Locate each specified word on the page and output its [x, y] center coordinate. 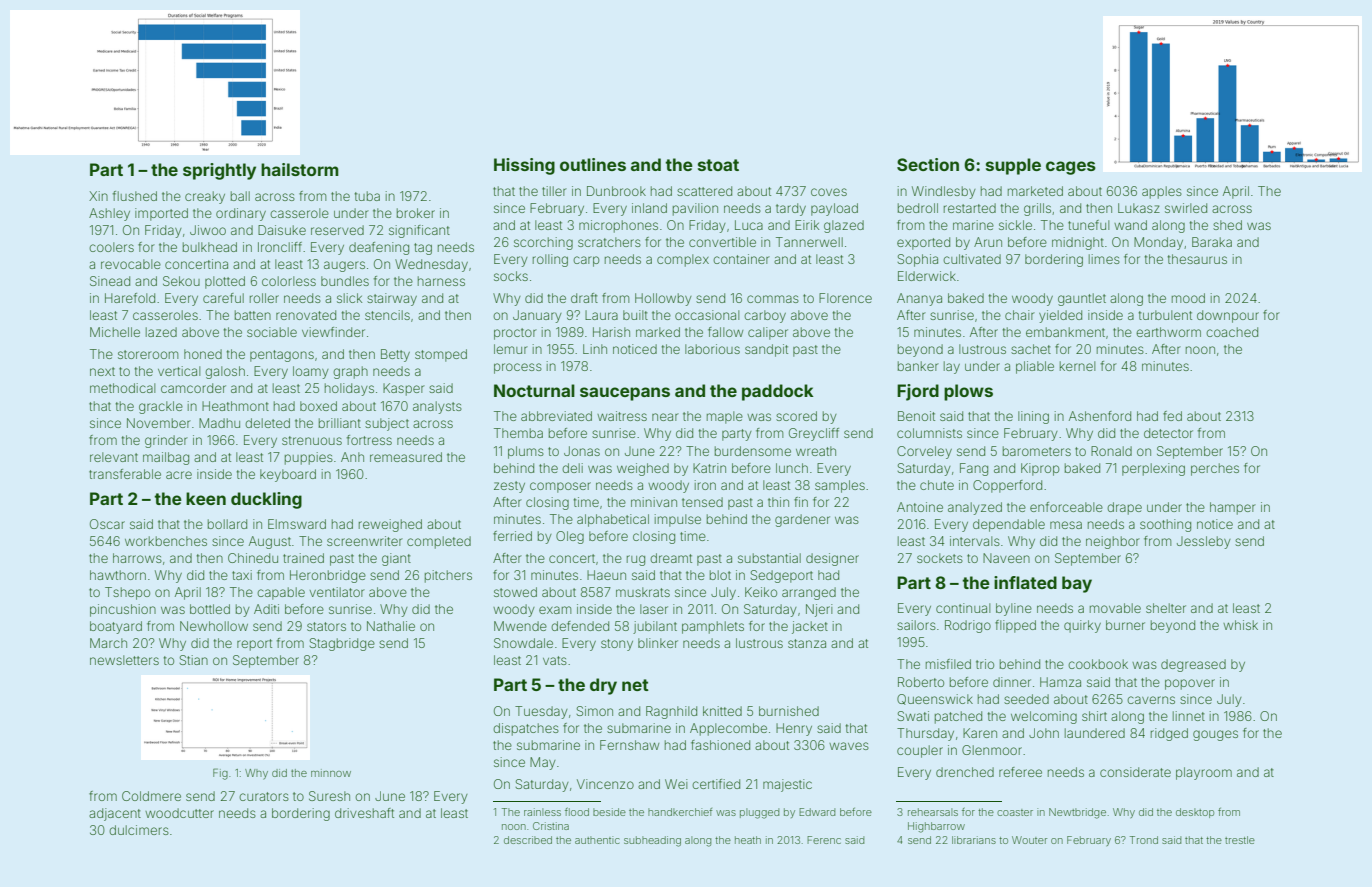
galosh [225, 372]
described [528, 840]
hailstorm [300, 169]
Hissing [524, 166]
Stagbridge [342, 644]
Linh [595, 349]
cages [1071, 168]
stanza [807, 643]
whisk [1240, 625]
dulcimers [139, 830]
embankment [1065, 332]
